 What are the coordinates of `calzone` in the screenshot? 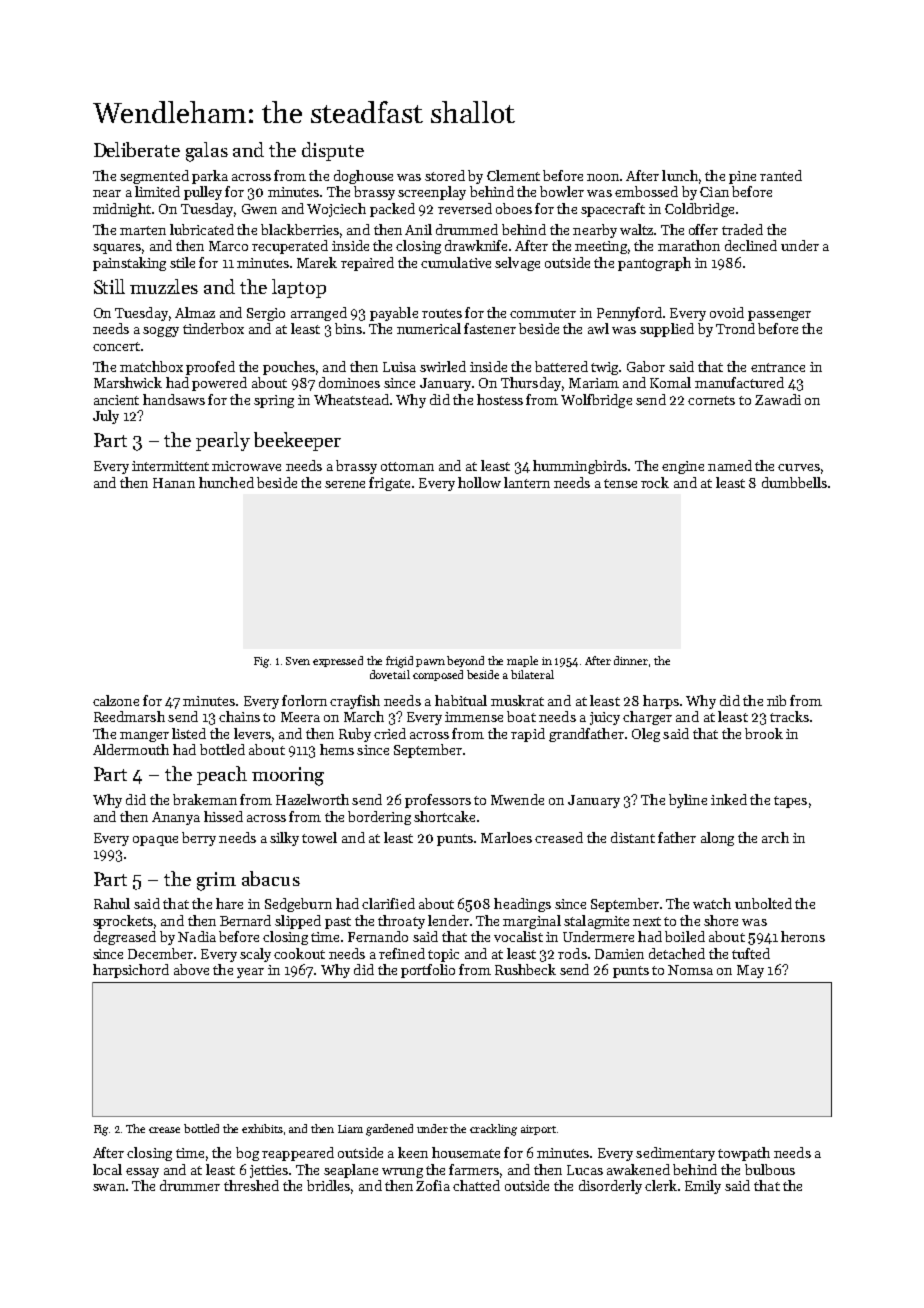 It's located at (116, 700).
